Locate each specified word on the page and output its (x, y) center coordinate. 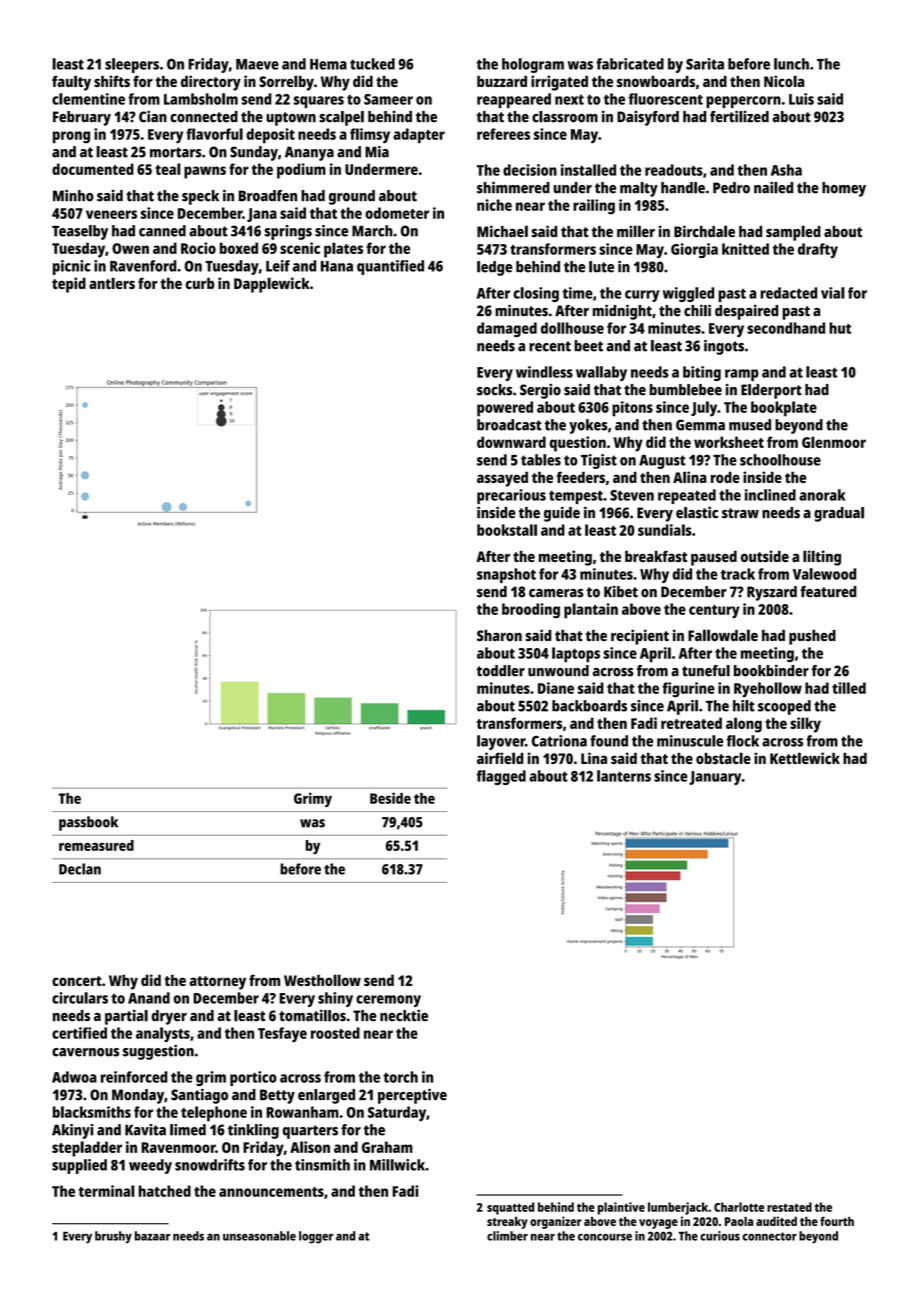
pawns (205, 172)
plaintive (621, 1208)
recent (550, 346)
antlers (112, 283)
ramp (742, 375)
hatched (165, 1191)
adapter (419, 136)
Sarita (705, 64)
